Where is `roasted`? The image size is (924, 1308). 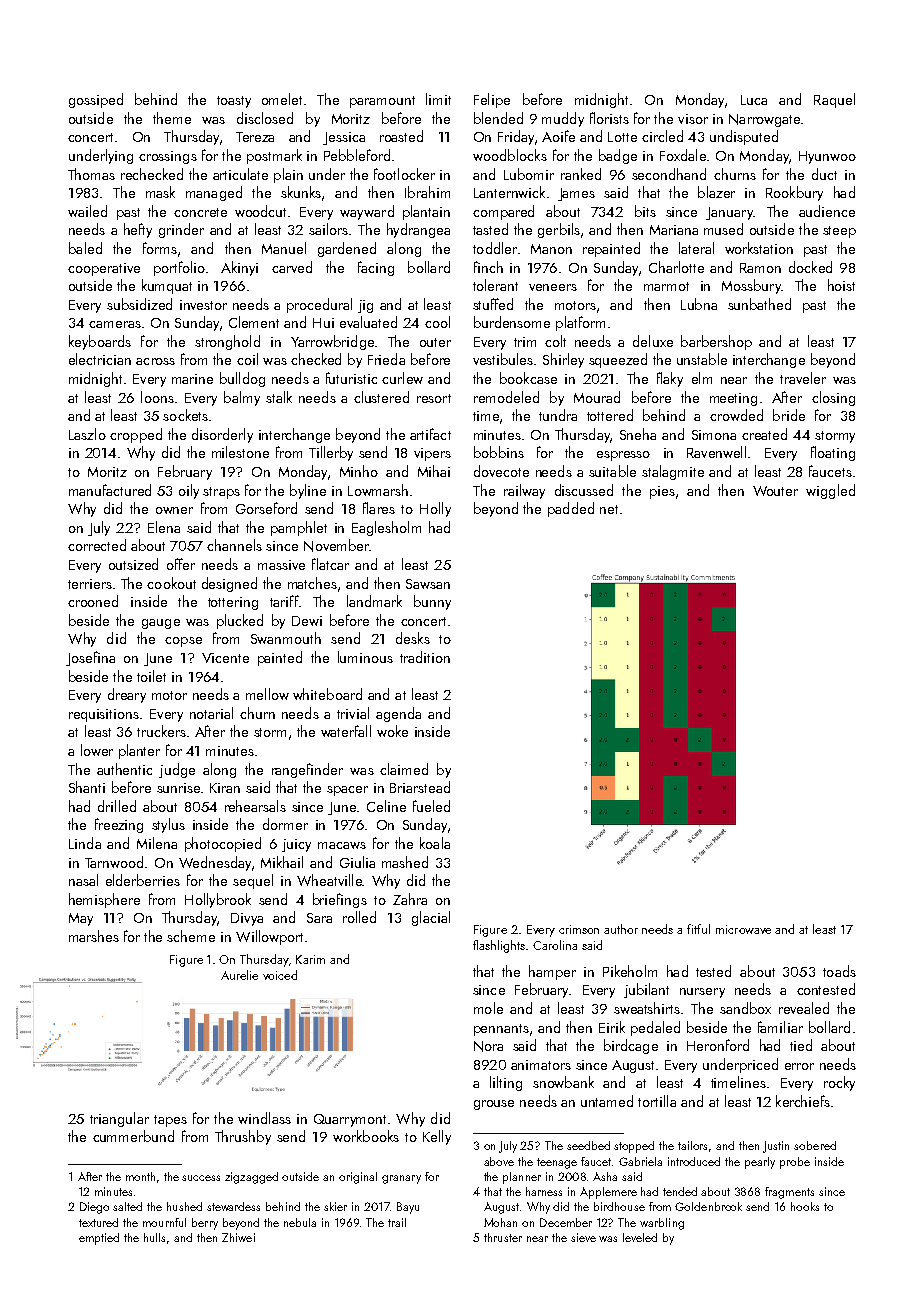
roasted is located at coordinates (401, 136).
